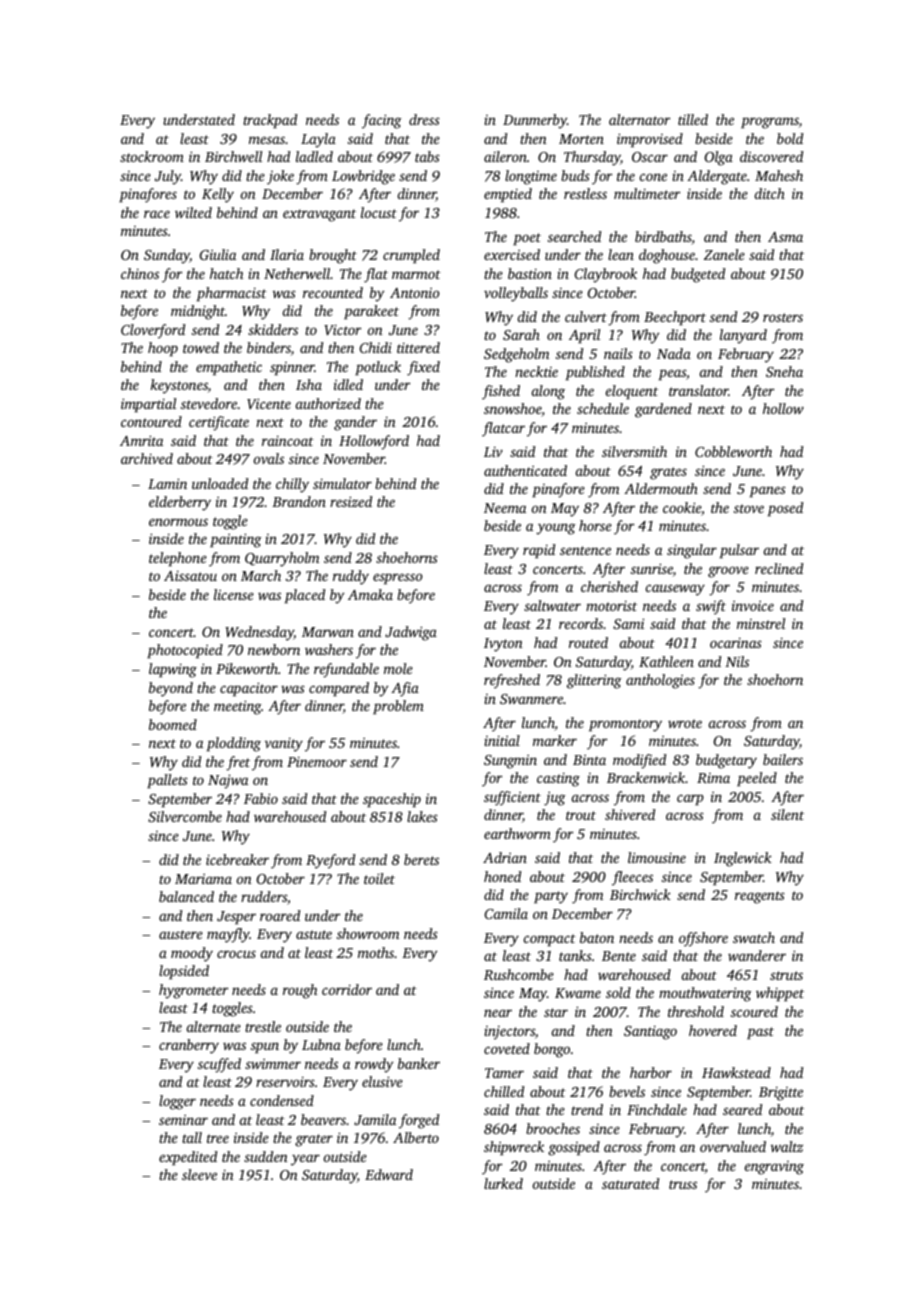 This image has width=924, height=1314. What do you see at coordinates (422, 816) in the image?
I see `lakes` at bounding box center [422, 816].
